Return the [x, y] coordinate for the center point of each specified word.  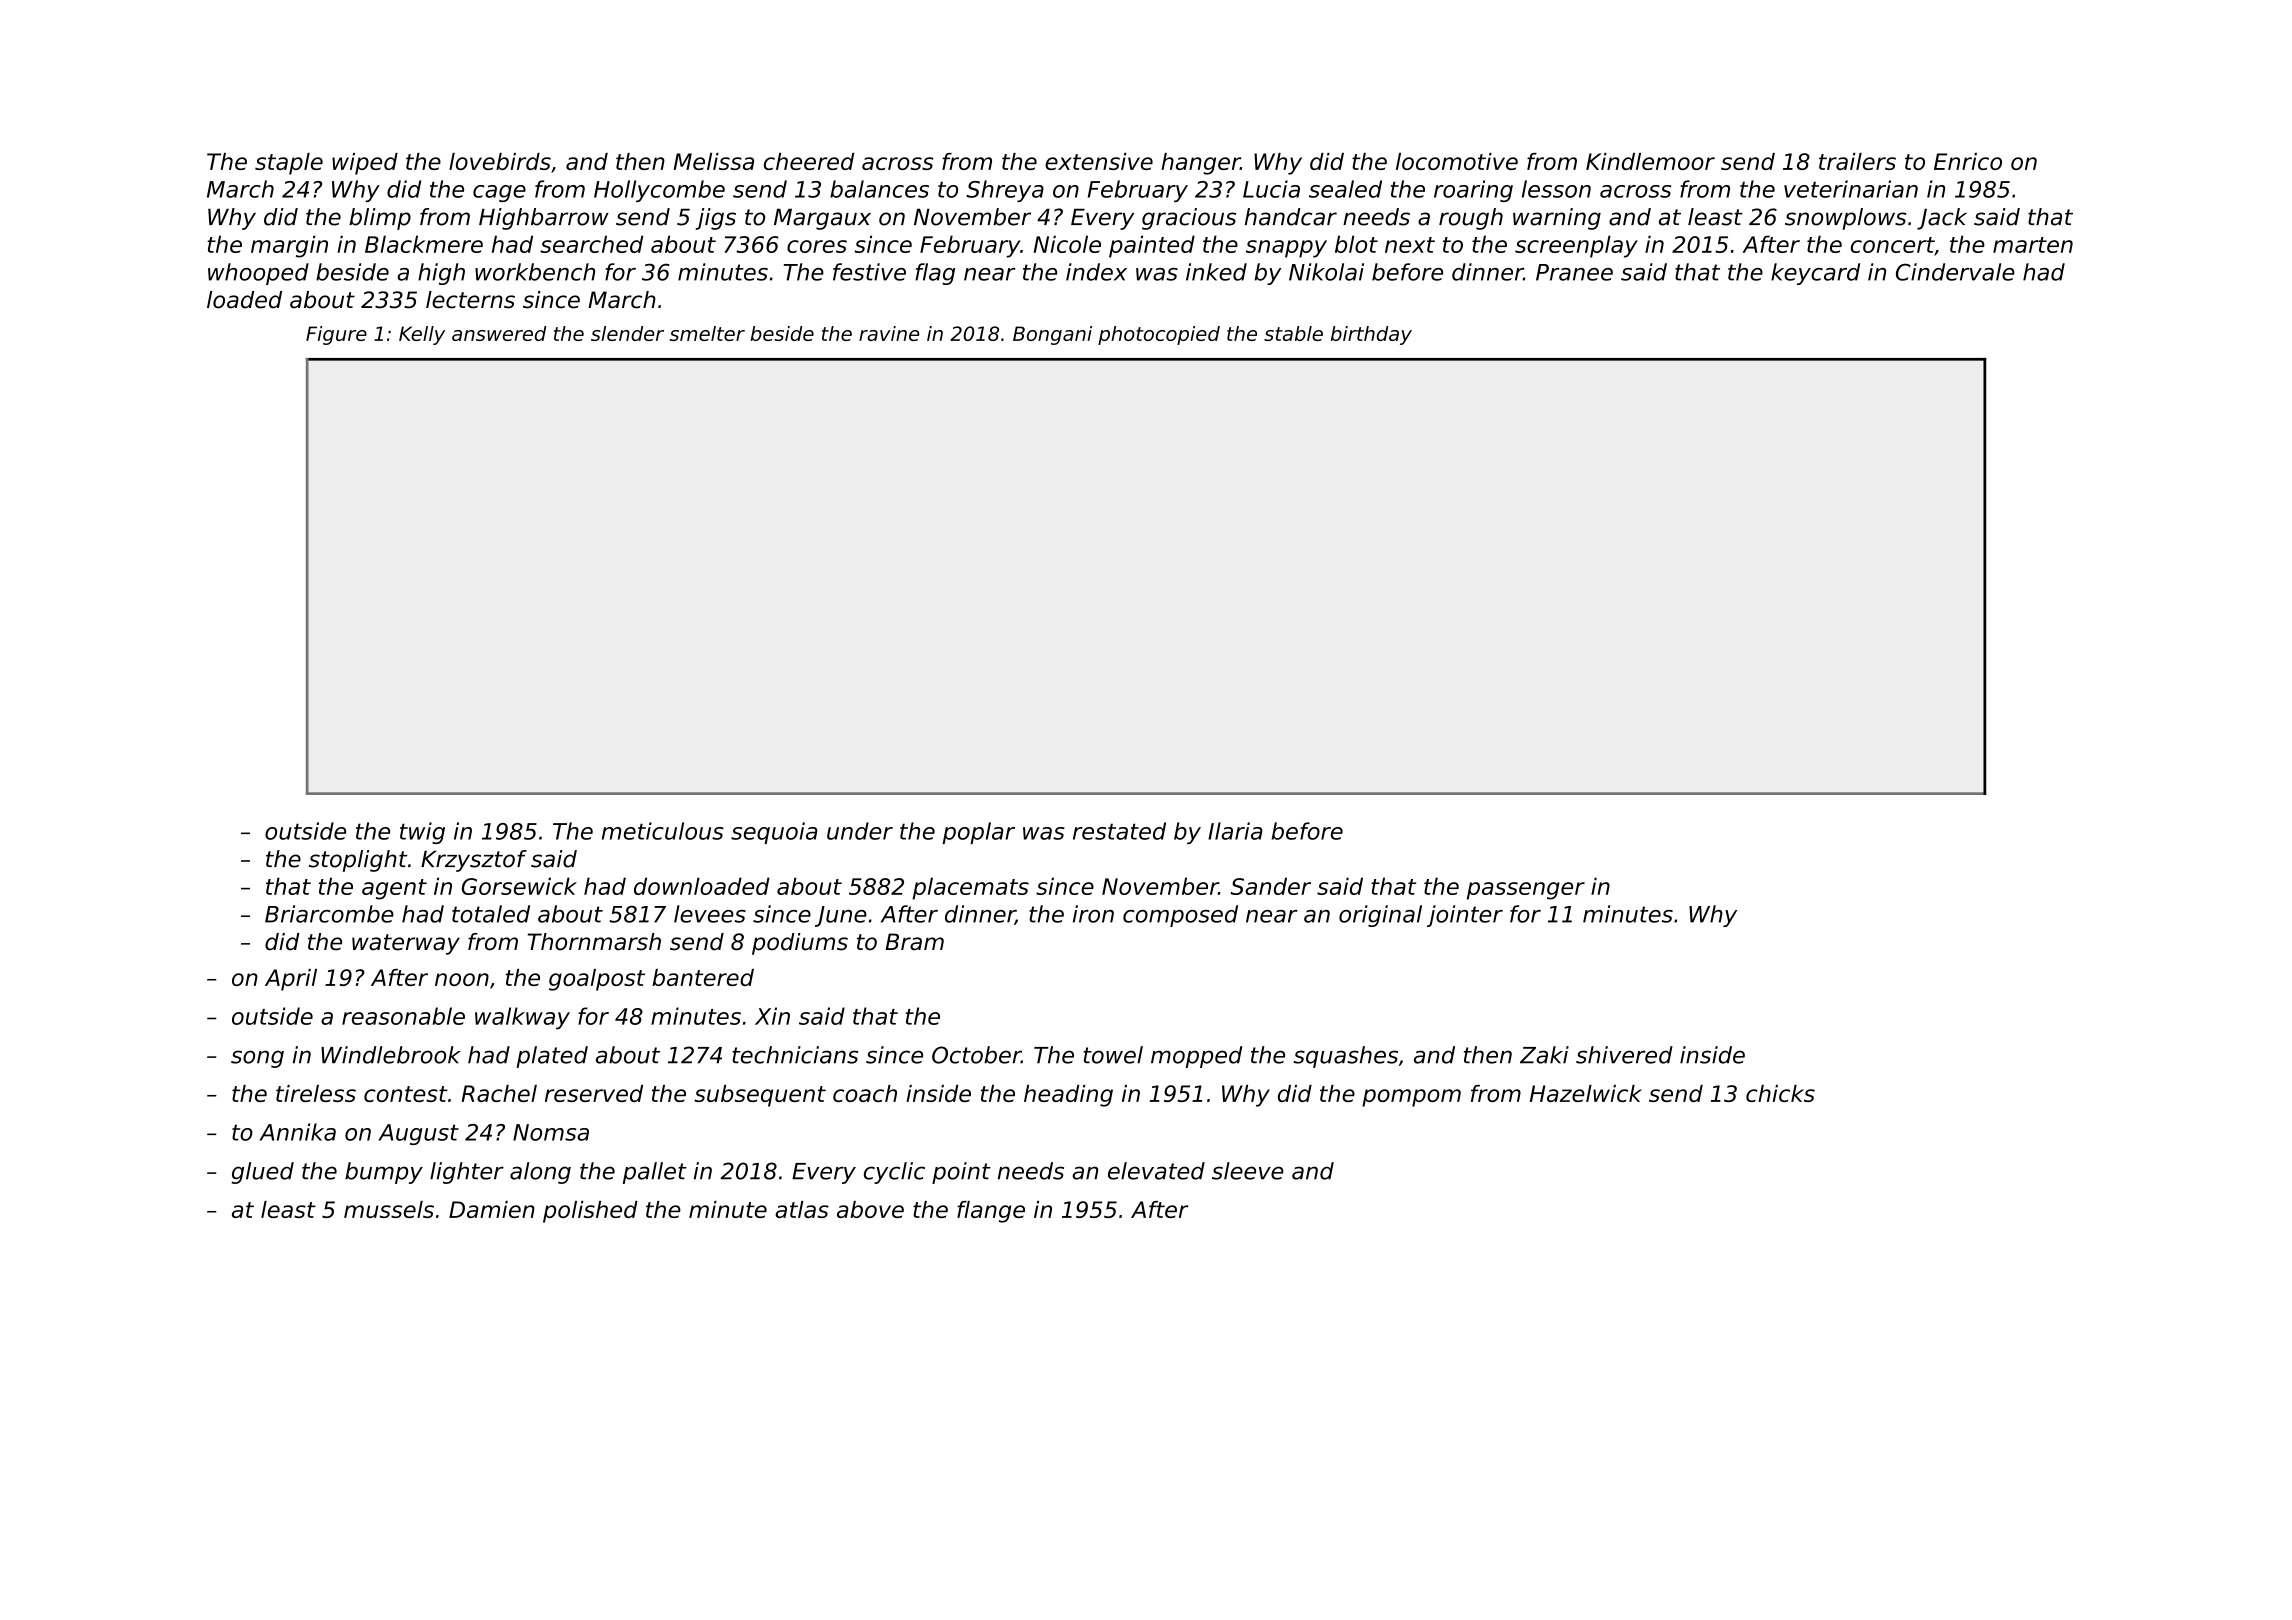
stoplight [358, 861]
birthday [1371, 335]
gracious [1189, 219]
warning [1557, 219]
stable [1293, 333]
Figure [336, 335]
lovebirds [500, 161]
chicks [1780, 1093]
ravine [889, 333]
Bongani [1052, 335]
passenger [1526, 891]
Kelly [422, 335]
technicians [795, 1055]
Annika [297, 1132]
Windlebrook [391, 1055]
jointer [1465, 916]
